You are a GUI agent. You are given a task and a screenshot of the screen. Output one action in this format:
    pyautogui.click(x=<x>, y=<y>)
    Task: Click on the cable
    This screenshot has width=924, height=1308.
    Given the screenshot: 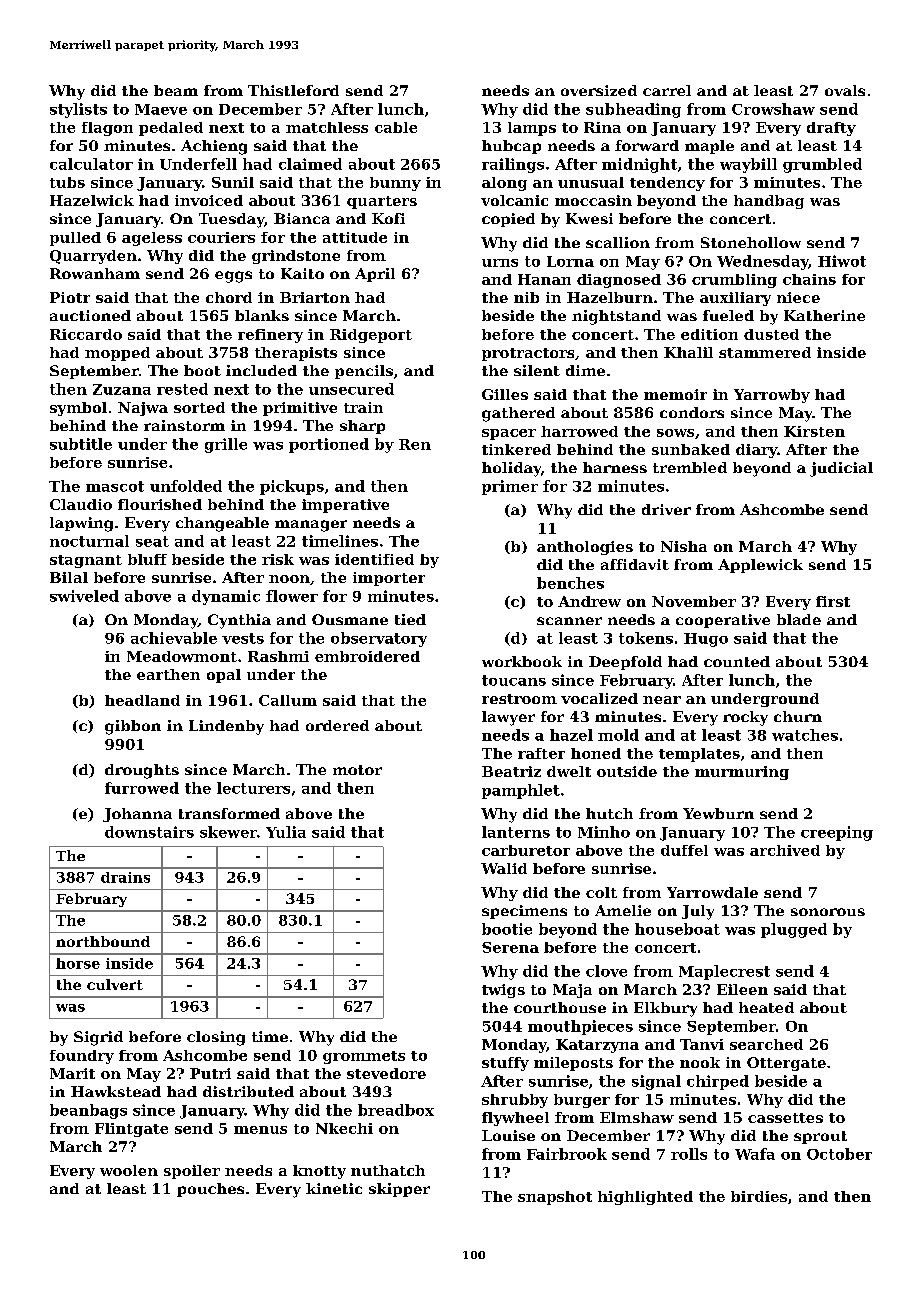 What is the action you would take?
    pyautogui.click(x=396, y=127)
